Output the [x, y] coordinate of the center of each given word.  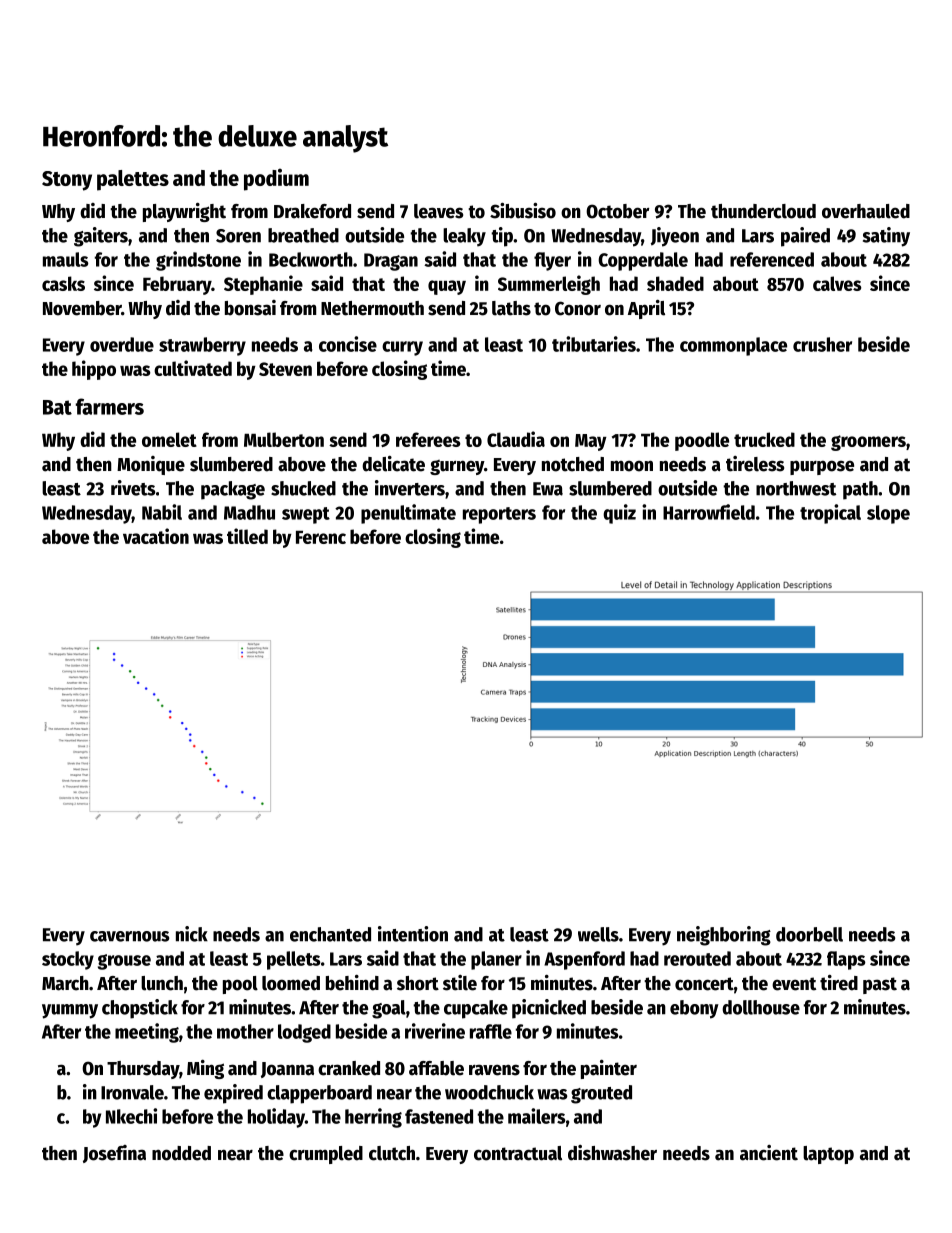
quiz [619, 514]
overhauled [866, 211]
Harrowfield [709, 512]
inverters [410, 488]
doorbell [809, 934]
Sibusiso [523, 211]
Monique [151, 465]
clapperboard [319, 1094]
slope [888, 514]
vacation [156, 536]
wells [598, 934]
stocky [68, 960]
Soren [238, 236]
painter [609, 1069]
